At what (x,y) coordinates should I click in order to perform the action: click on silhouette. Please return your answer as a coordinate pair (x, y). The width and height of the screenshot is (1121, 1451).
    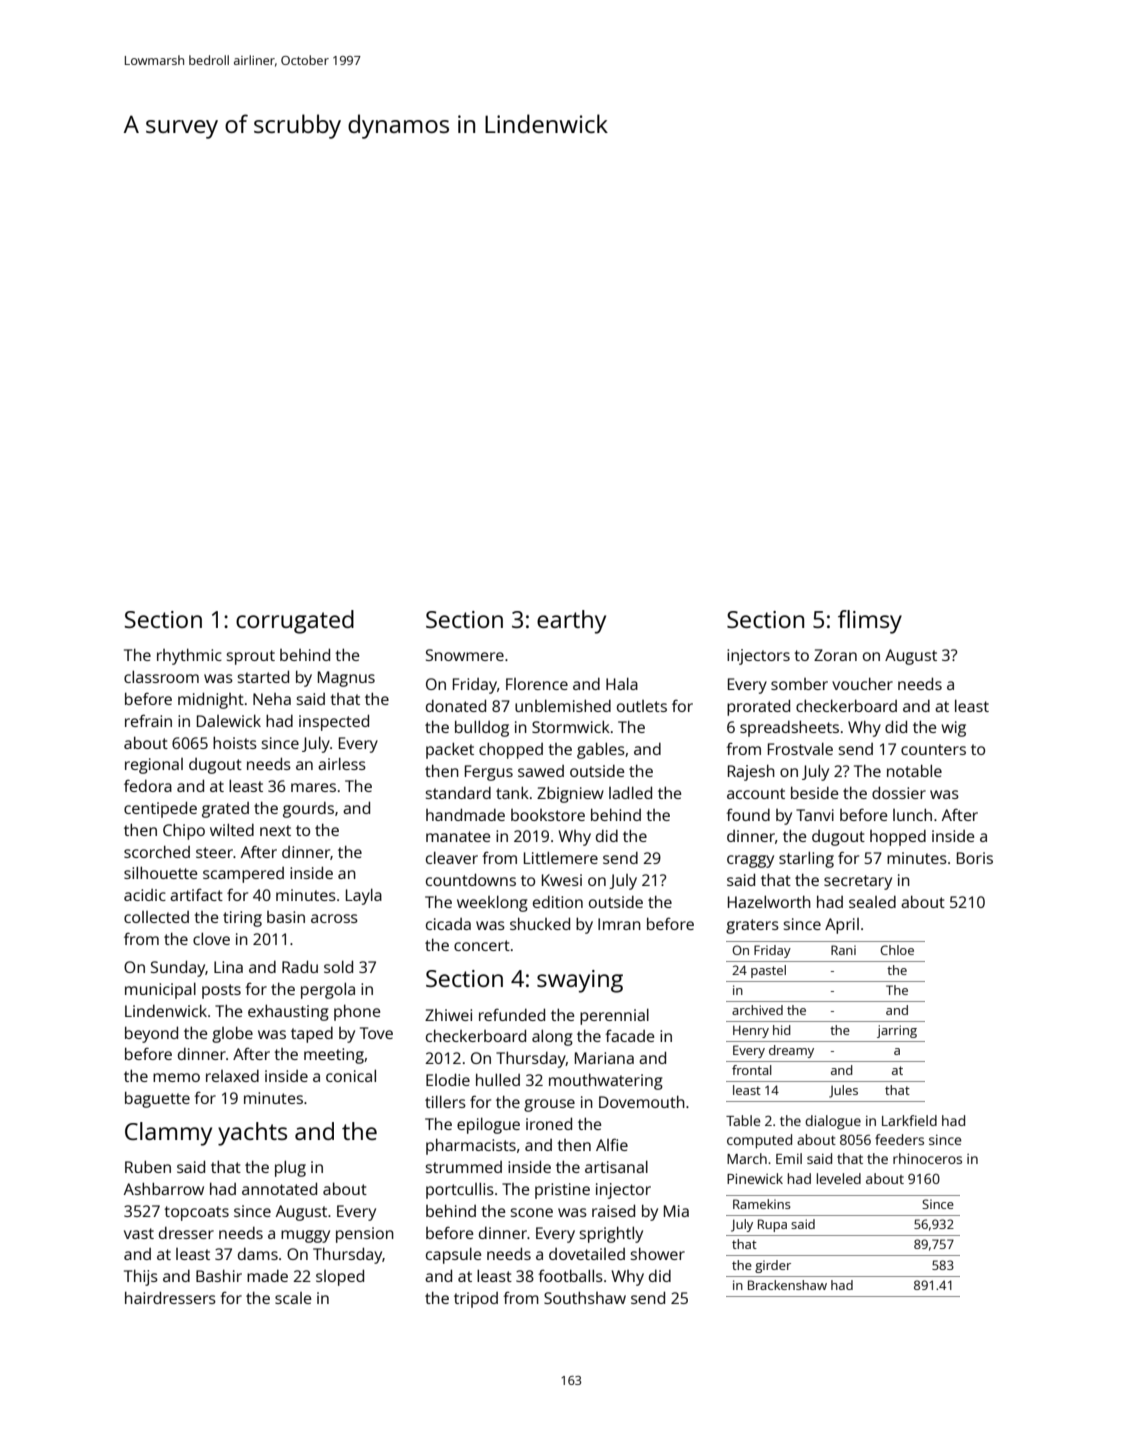
    Looking at the image, I should click on (161, 872).
